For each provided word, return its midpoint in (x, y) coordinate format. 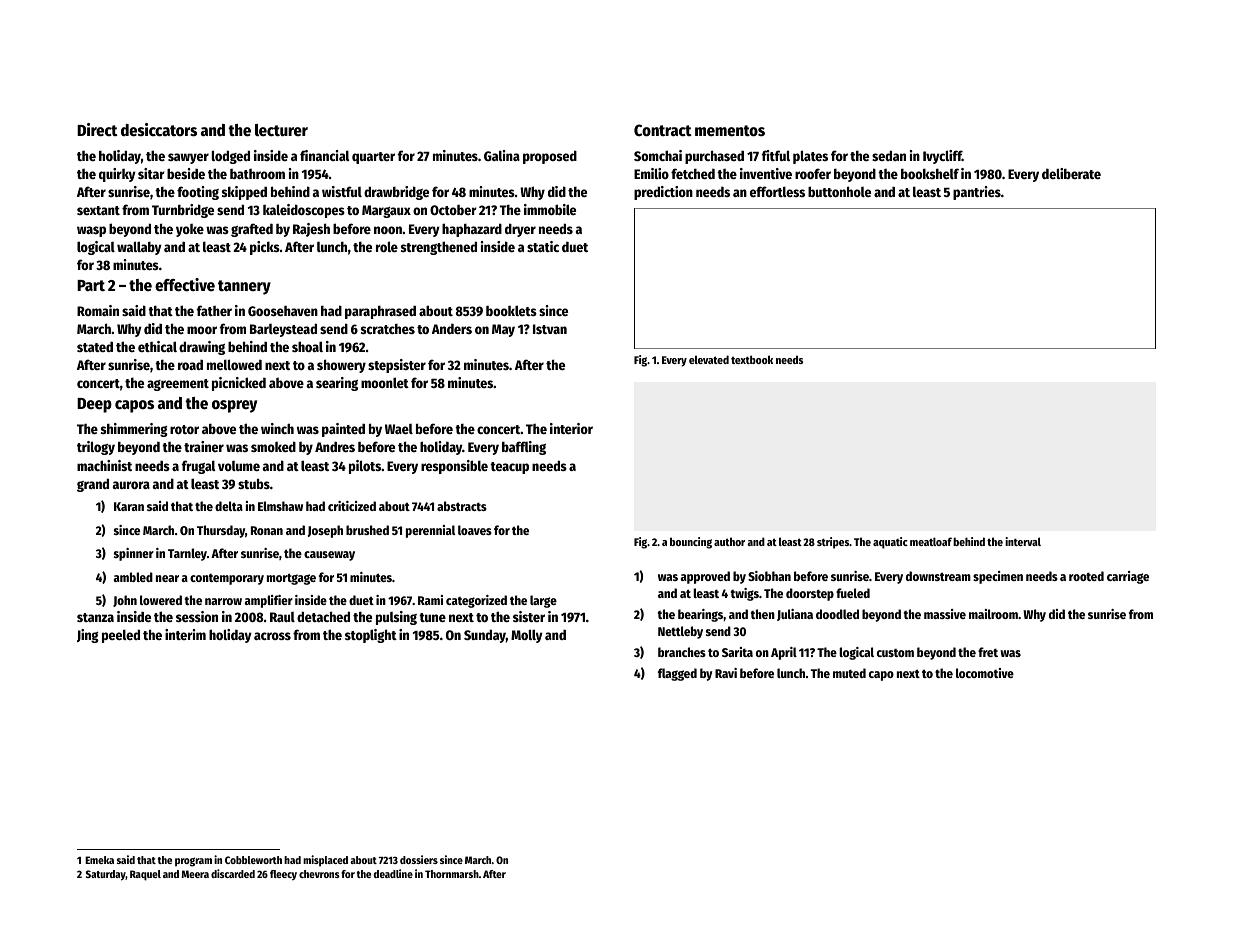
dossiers (419, 859)
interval (1023, 541)
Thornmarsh (452, 874)
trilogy (96, 448)
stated (95, 346)
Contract (663, 130)
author (729, 541)
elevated (709, 359)
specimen (998, 577)
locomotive (985, 673)
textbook (752, 359)
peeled (121, 636)
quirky (117, 175)
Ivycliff (942, 157)
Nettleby (680, 632)
